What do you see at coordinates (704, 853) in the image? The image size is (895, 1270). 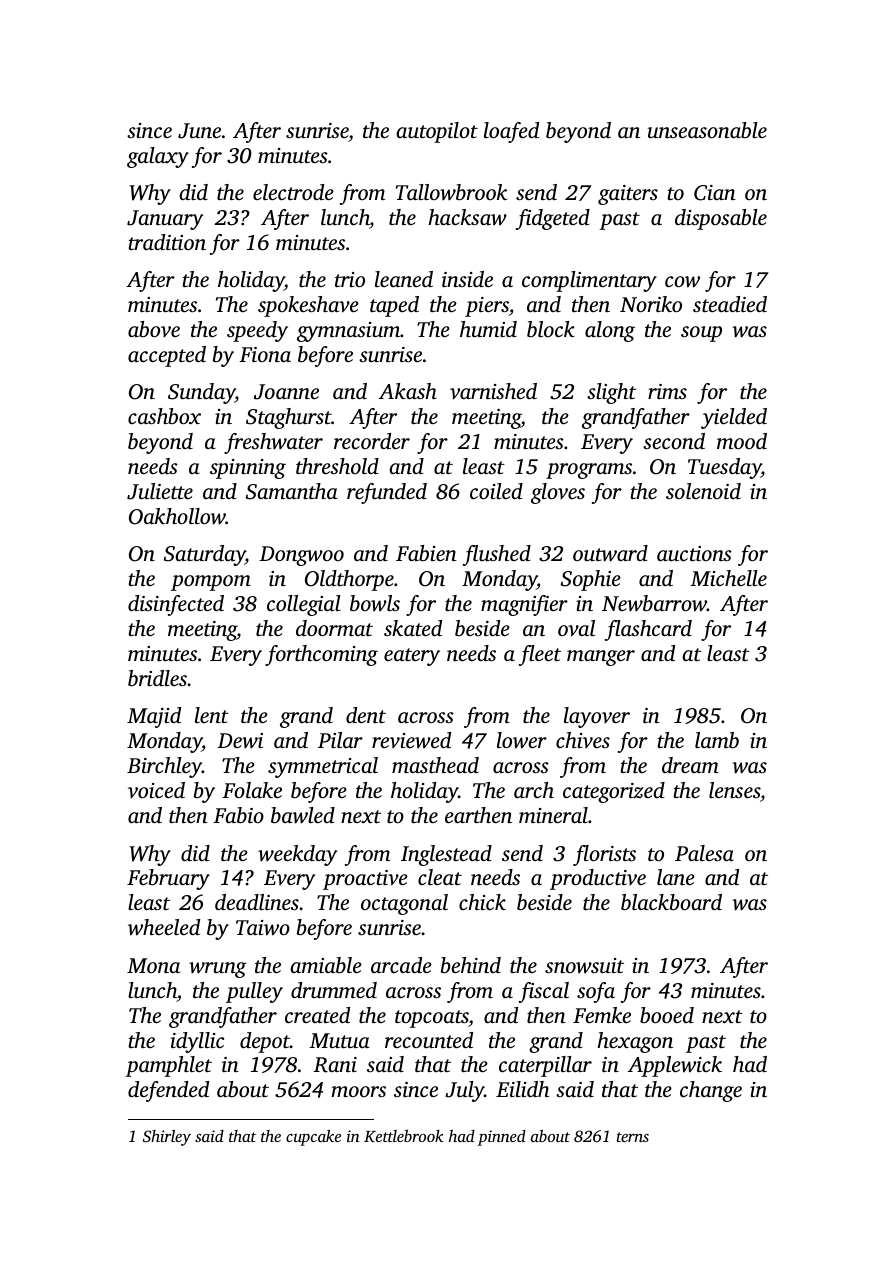 I see `Palesa` at bounding box center [704, 853].
